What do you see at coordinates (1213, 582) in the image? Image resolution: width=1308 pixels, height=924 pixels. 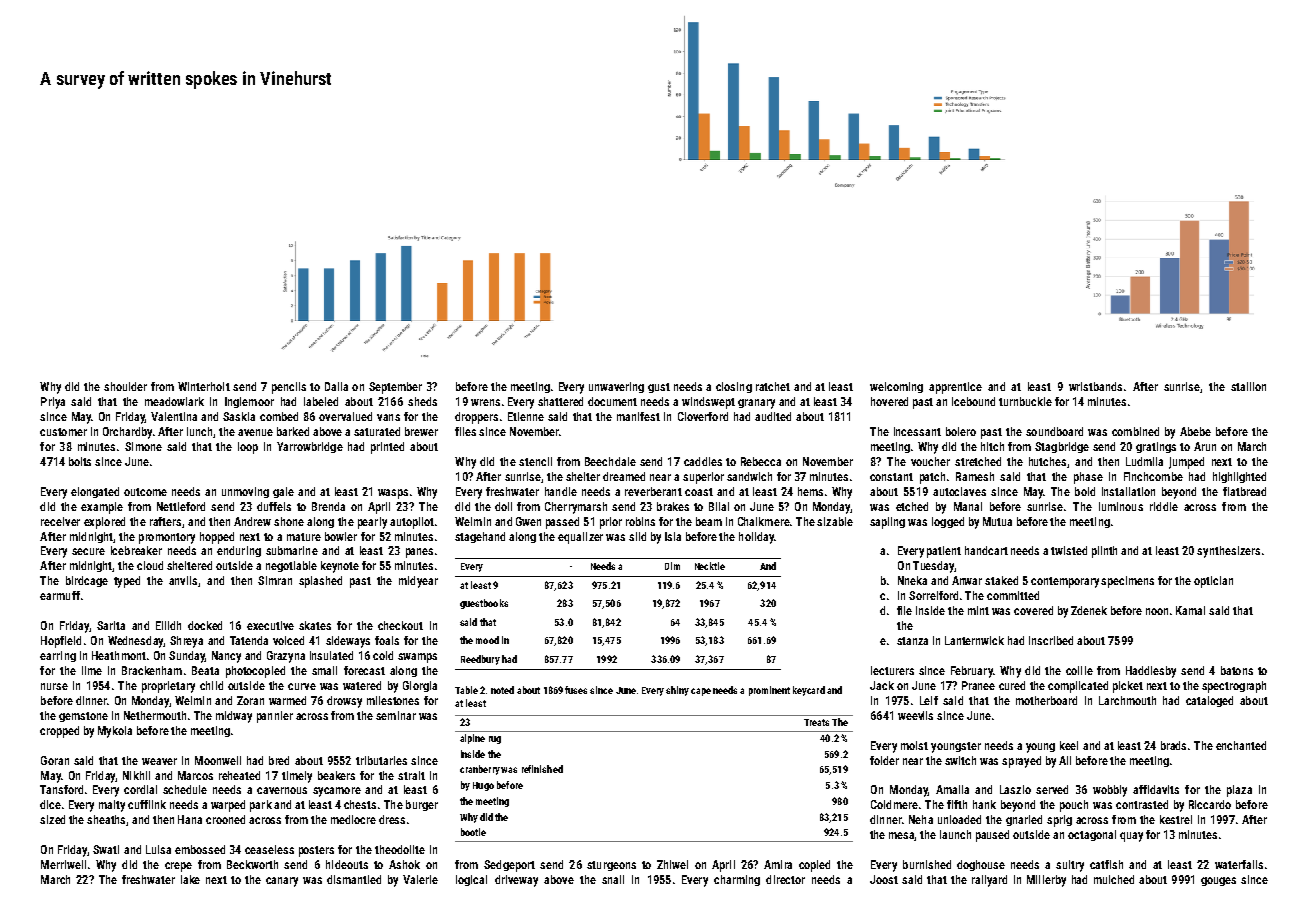 I see `optician` at bounding box center [1213, 582].
